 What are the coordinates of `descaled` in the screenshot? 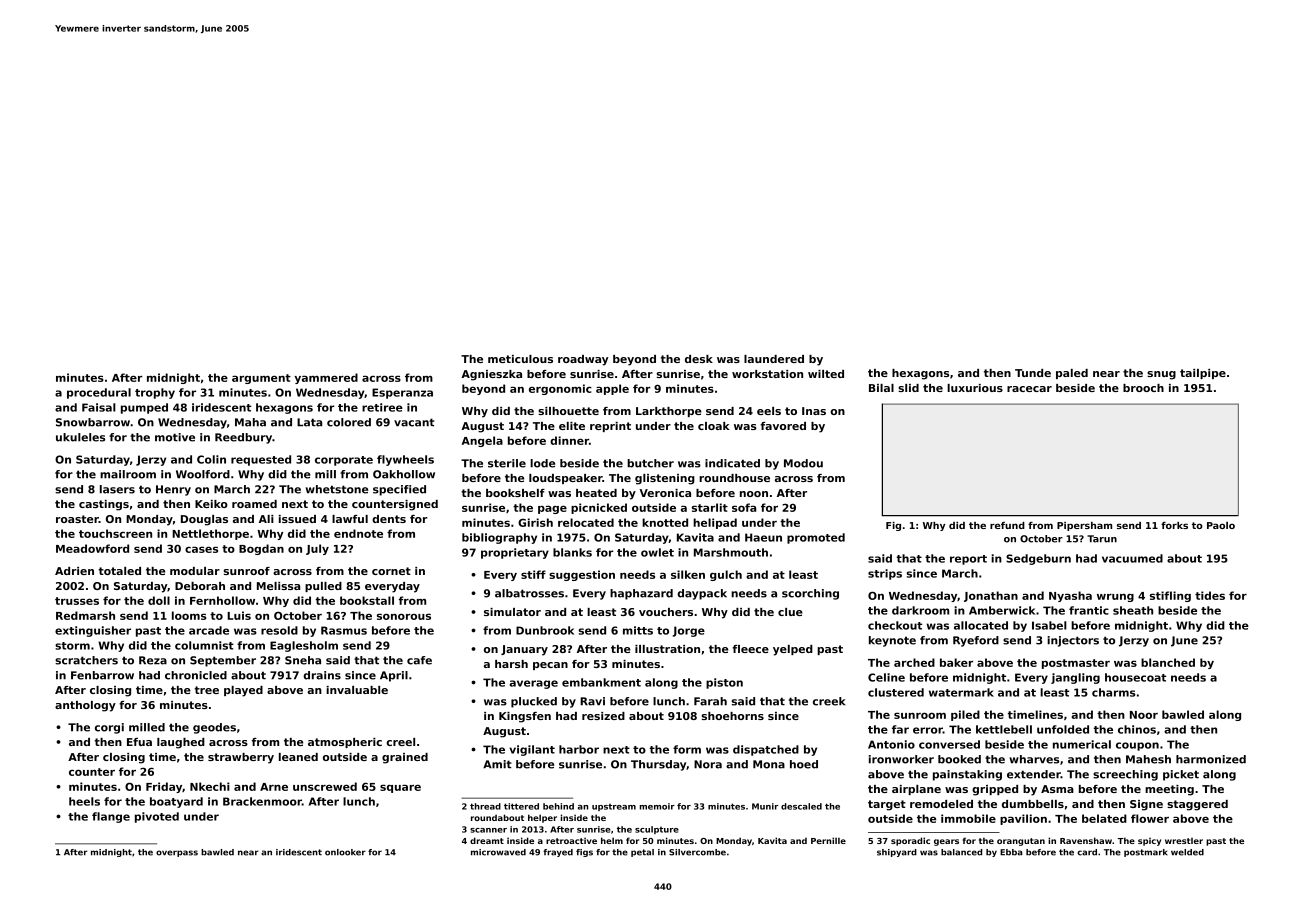 It's located at (801, 806).
